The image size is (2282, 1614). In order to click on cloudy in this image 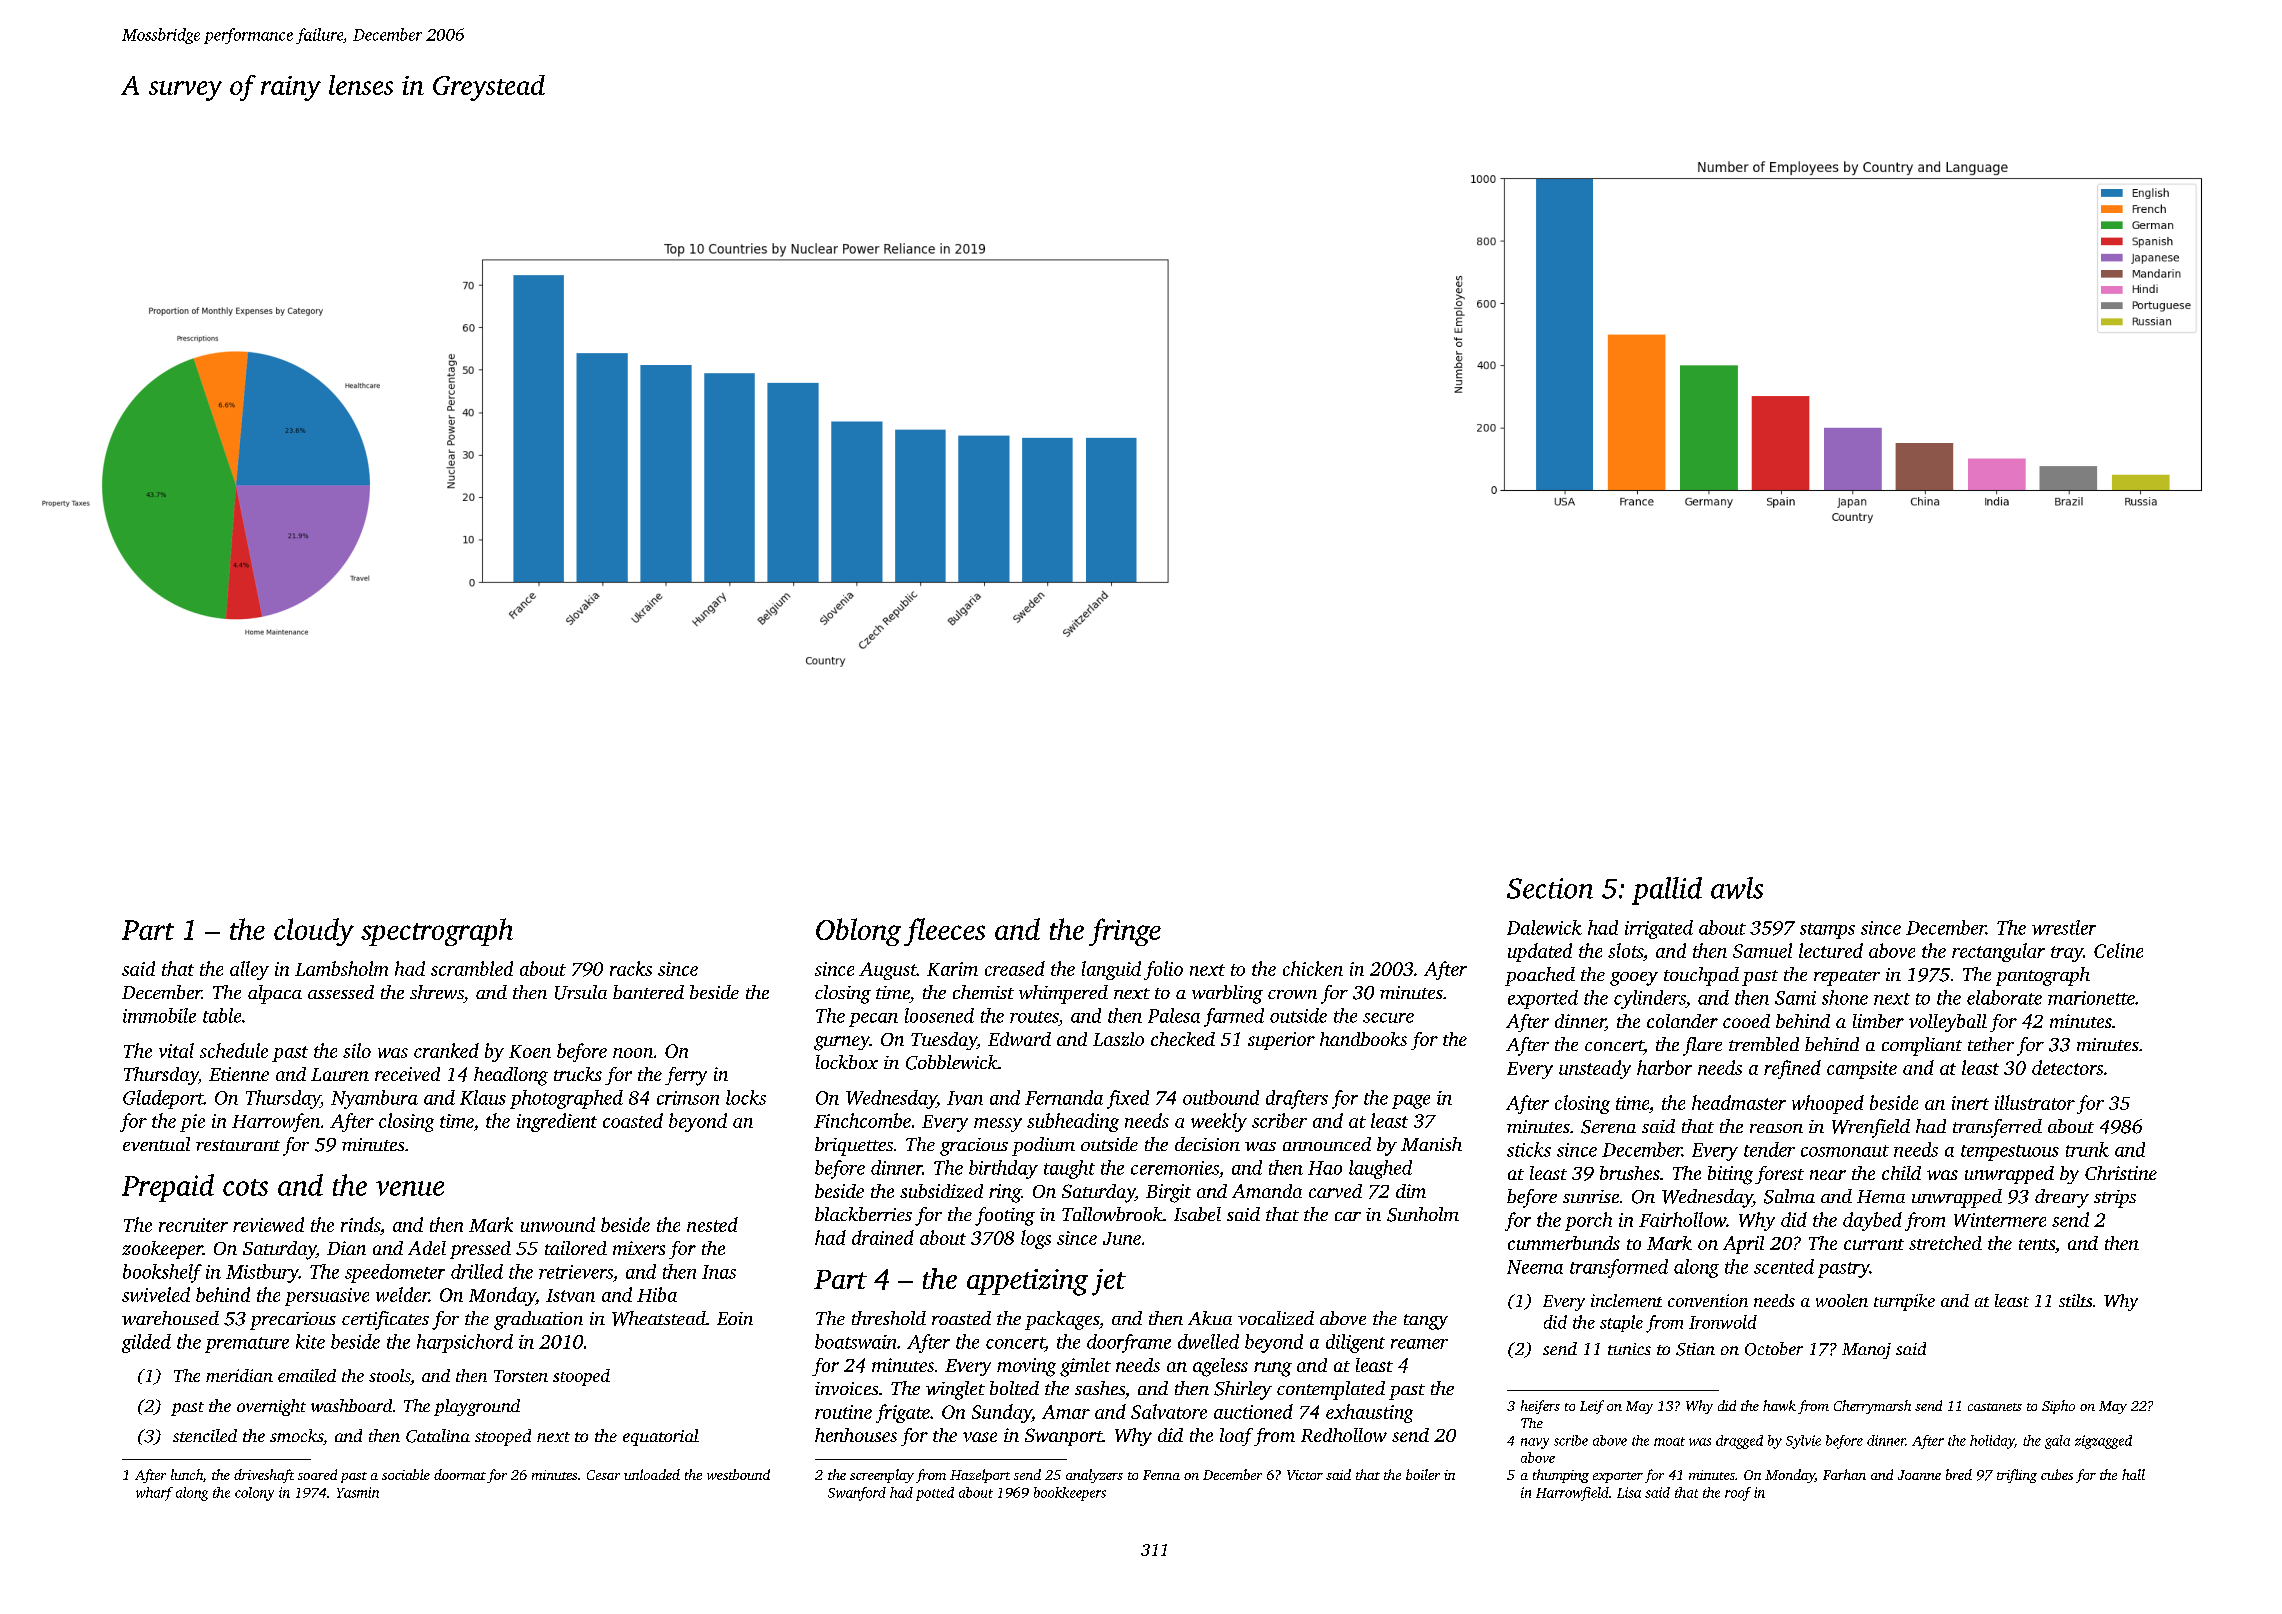, I will do `click(314, 932)`.
